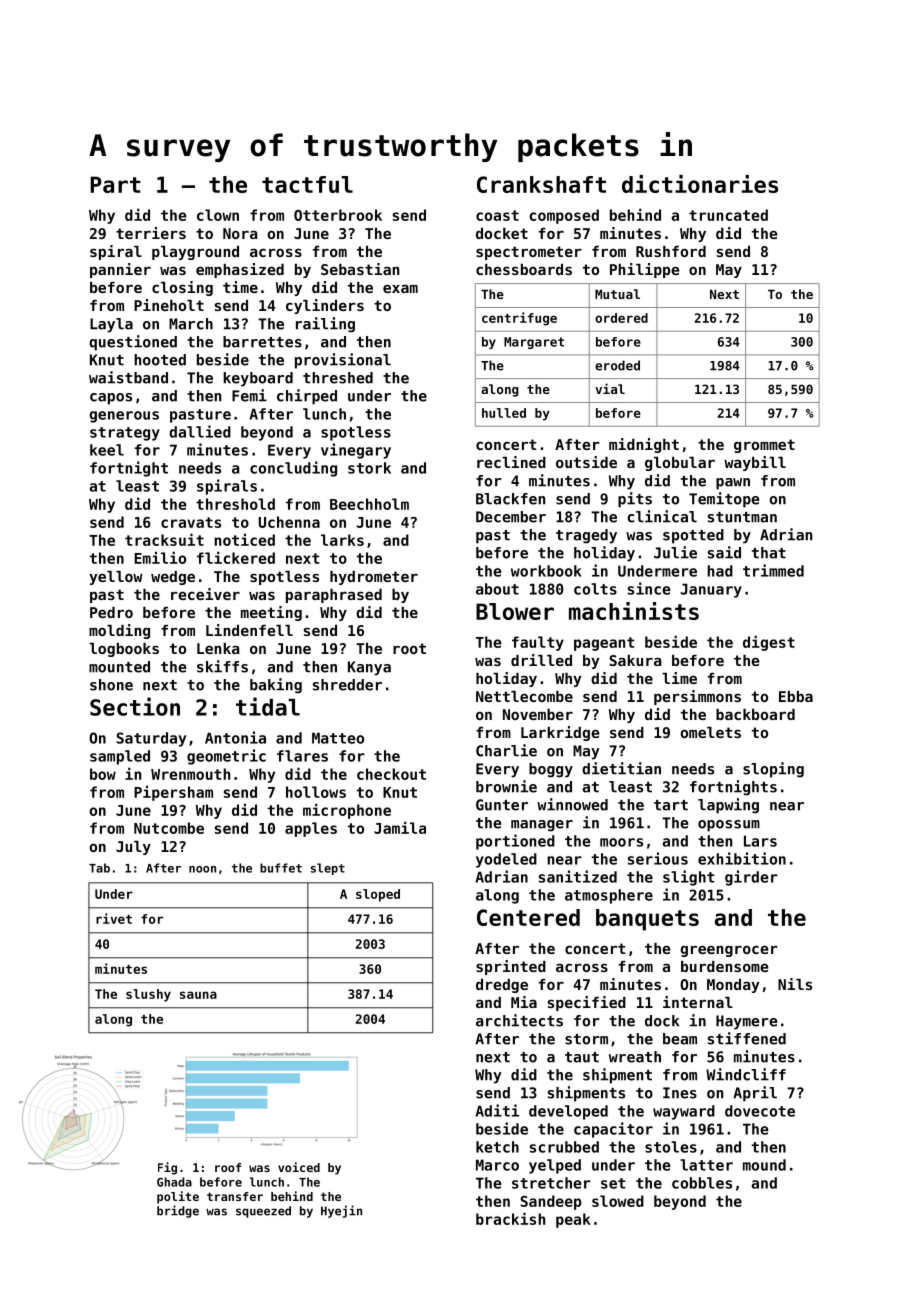  What do you see at coordinates (360, 269) in the screenshot?
I see `Sebastian` at bounding box center [360, 269].
